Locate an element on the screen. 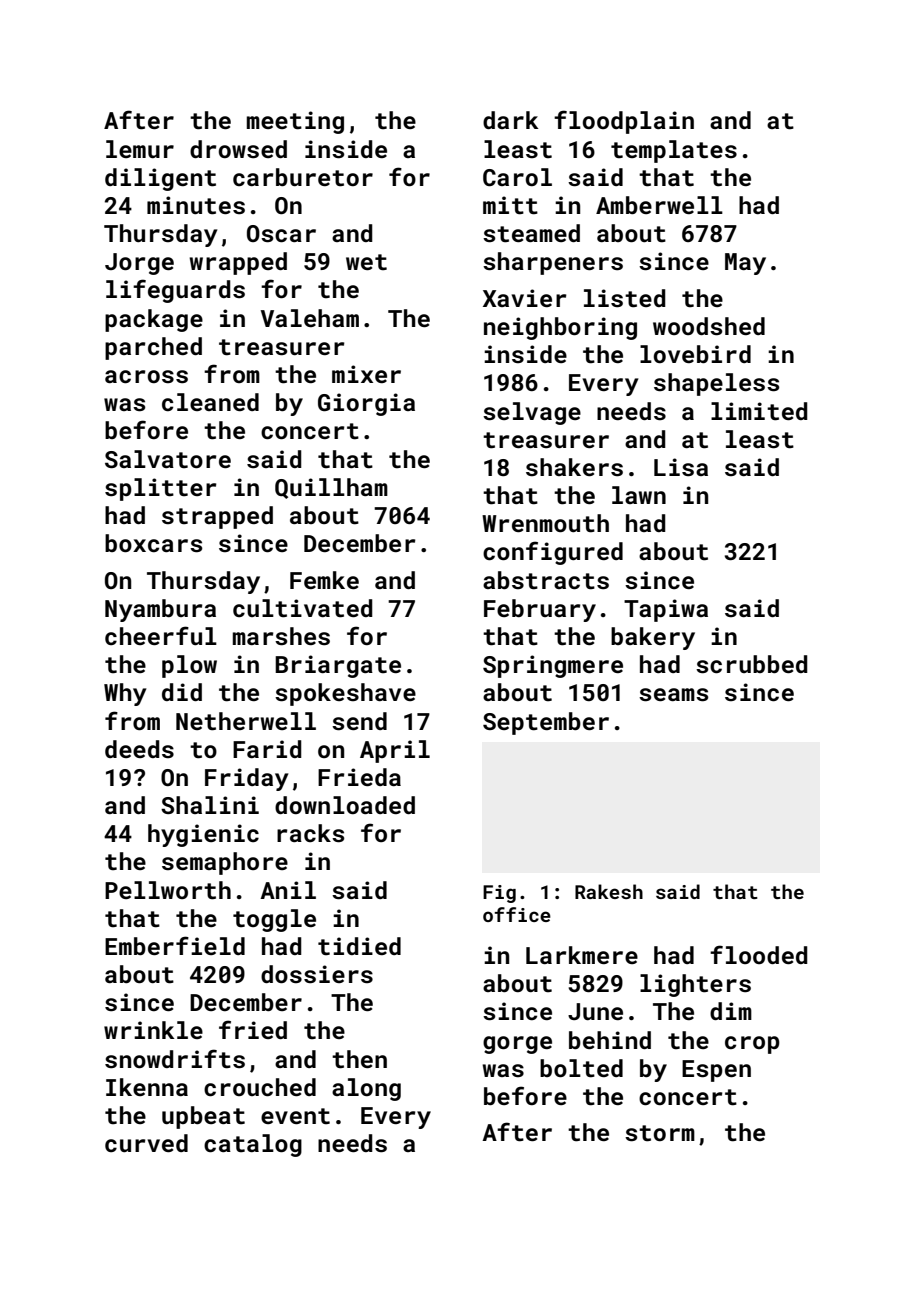 Image resolution: width=924 pixels, height=1311 pixels. deeds is located at coordinates (139, 749).
